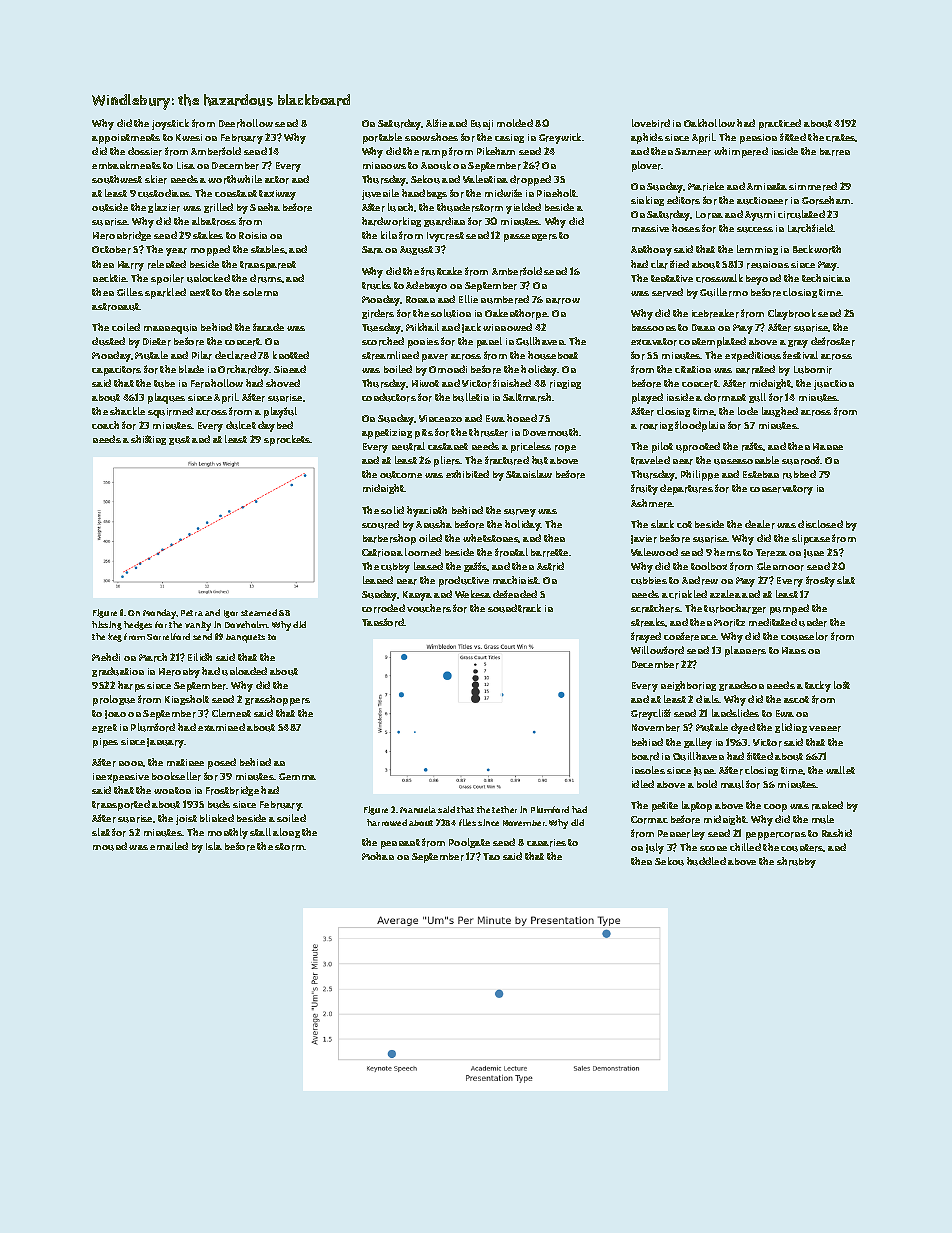 Image resolution: width=952 pixels, height=1233 pixels. What do you see at coordinates (688, 686) in the image?
I see `neighboring` at bounding box center [688, 686].
